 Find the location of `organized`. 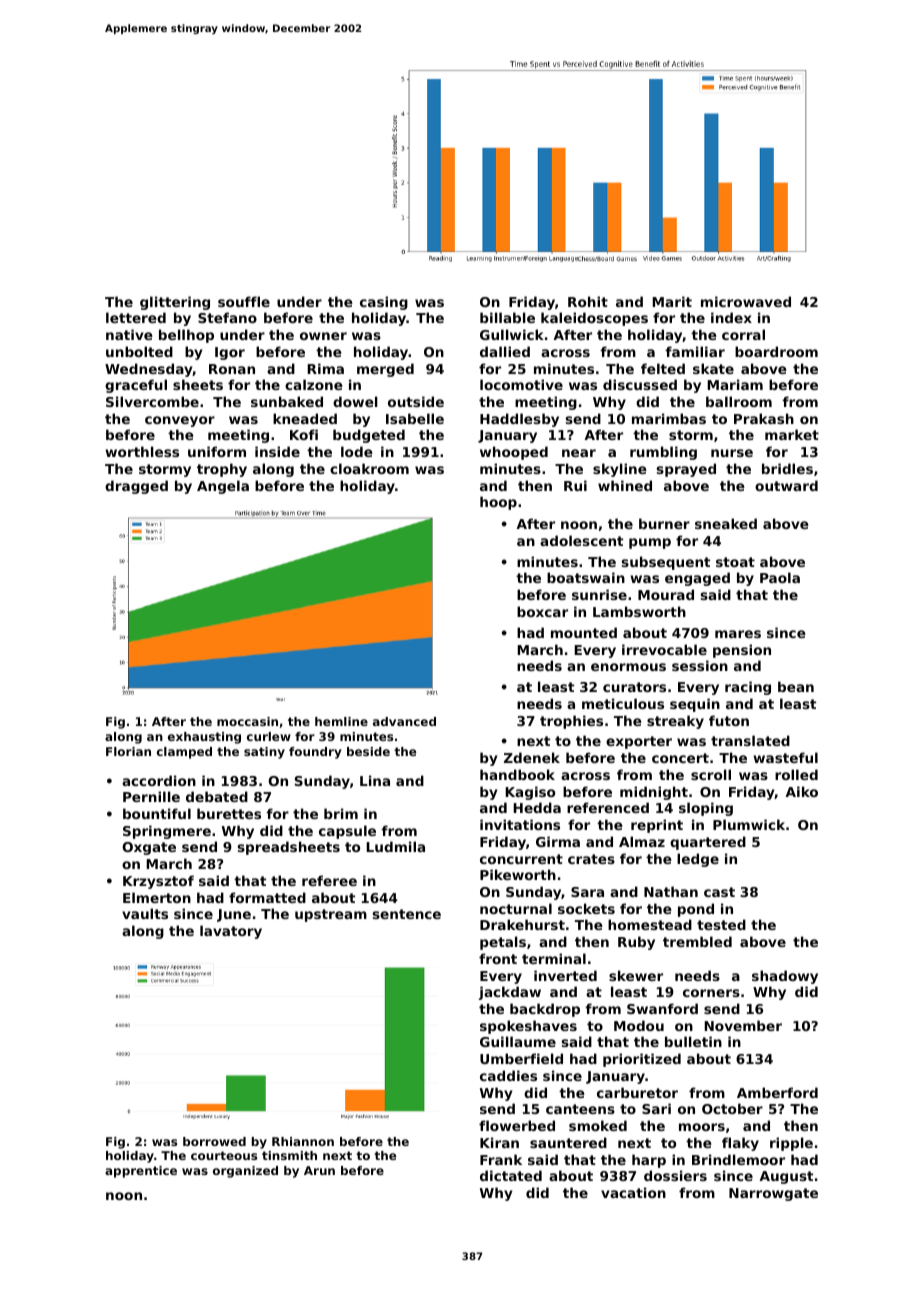

organized is located at coordinates (245, 1172).
